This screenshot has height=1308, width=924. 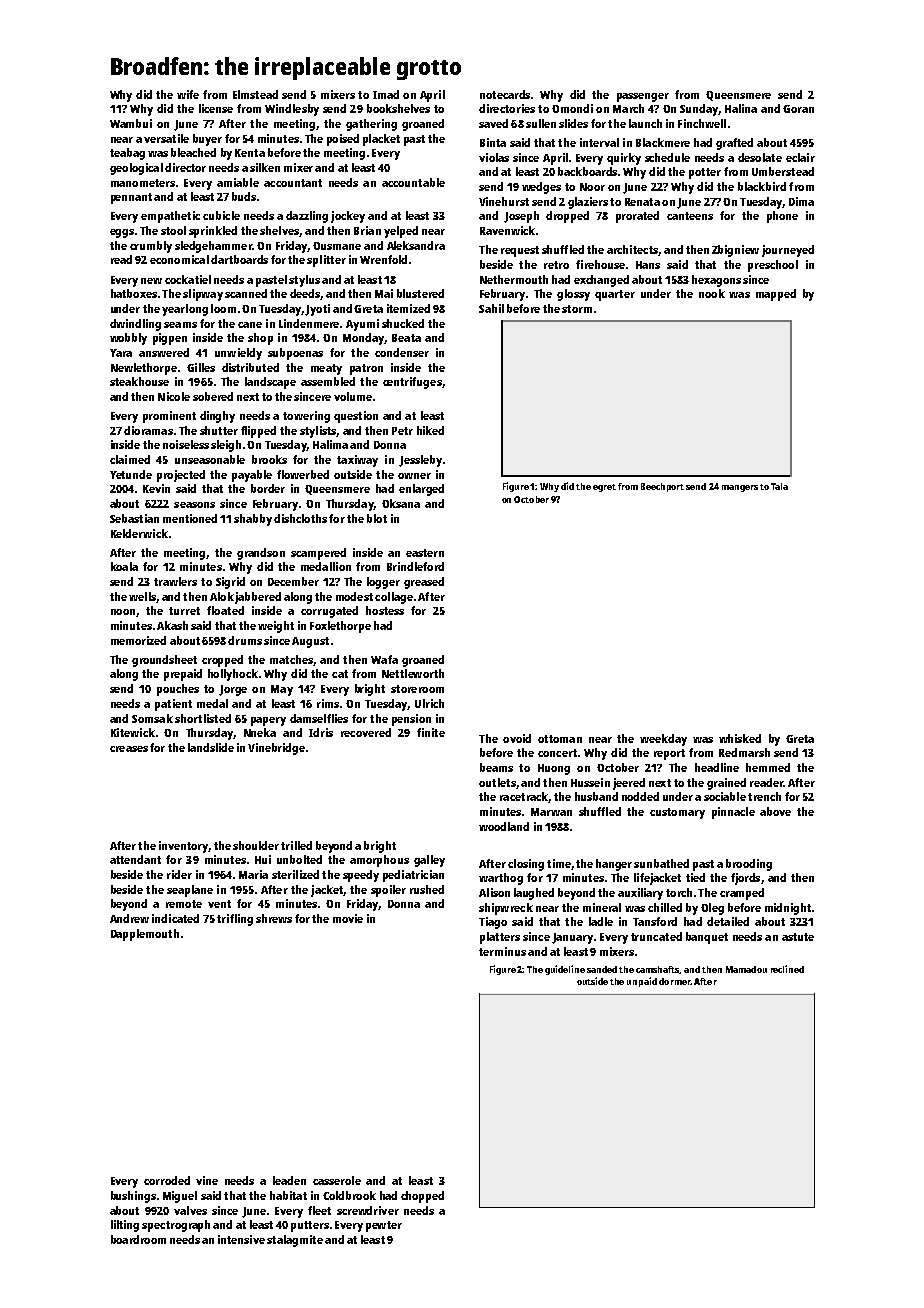 I want to click on Goran, so click(x=798, y=109).
